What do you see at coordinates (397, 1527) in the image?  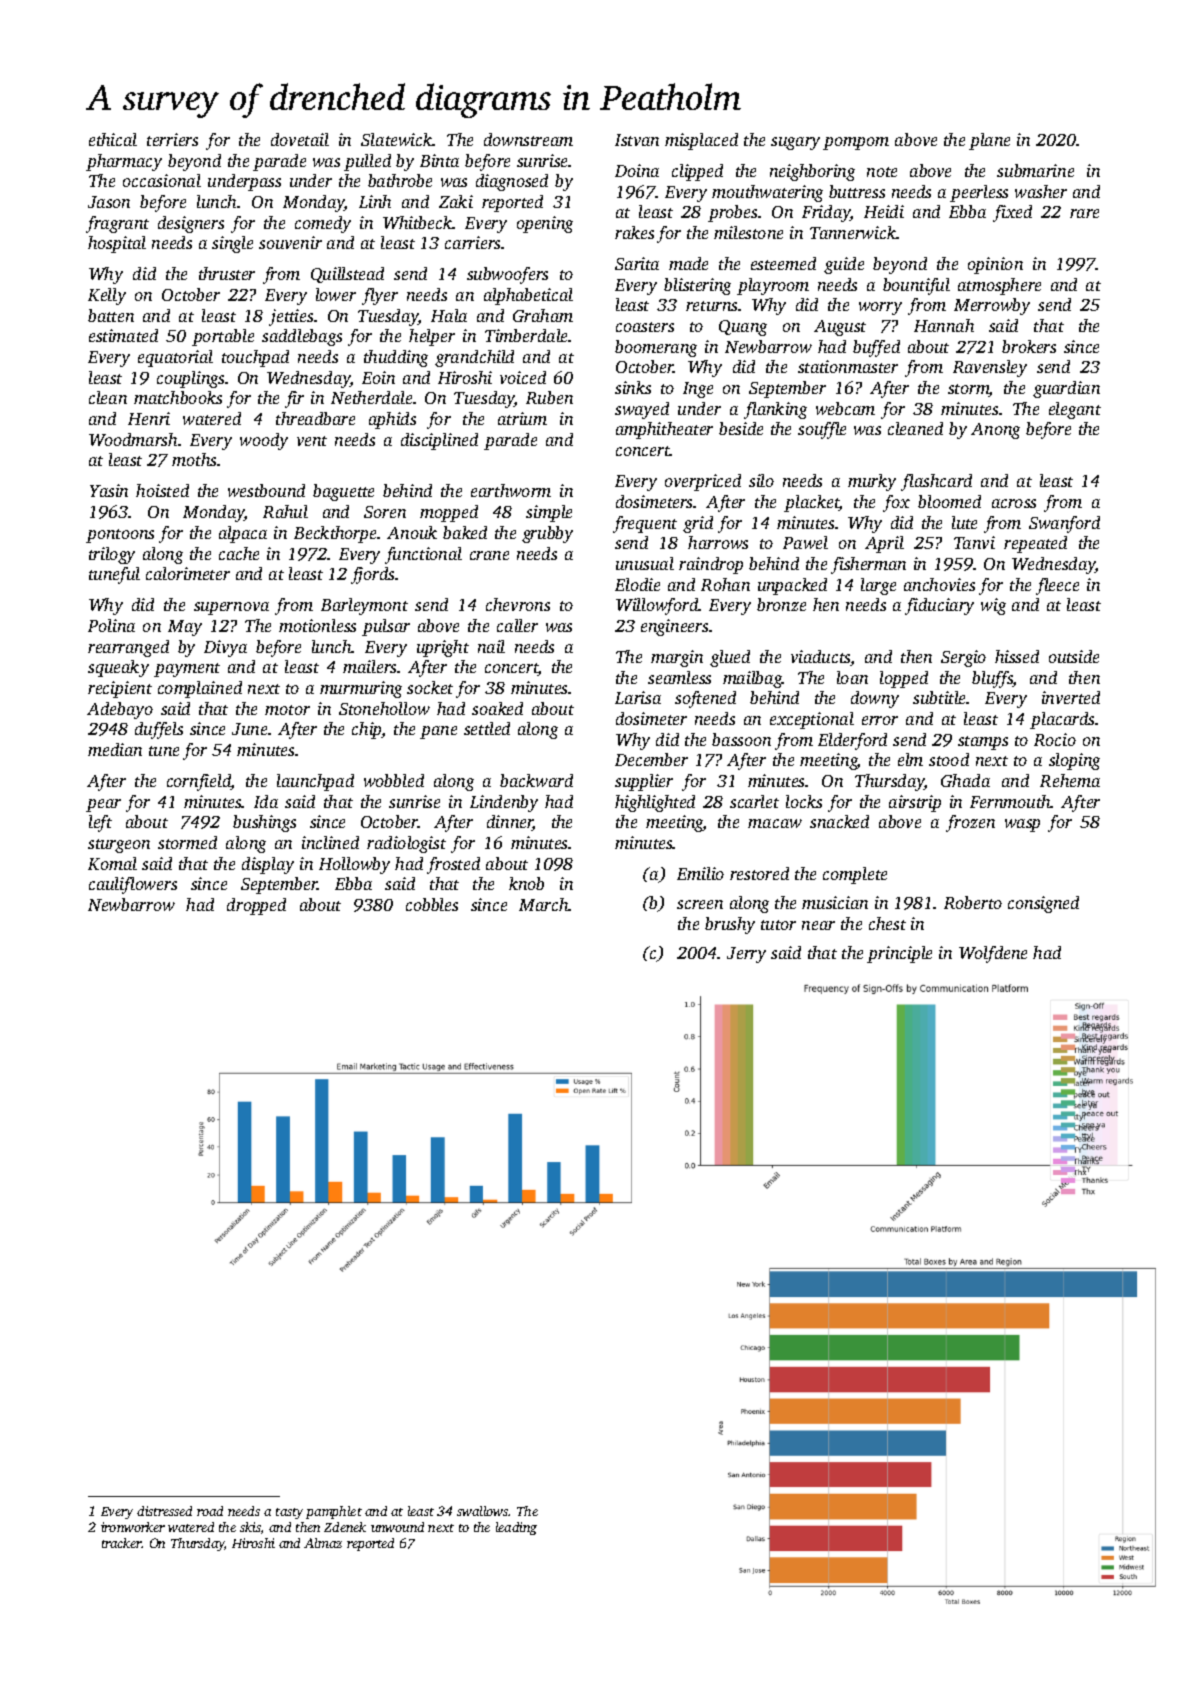 I see `unwound` at bounding box center [397, 1527].
